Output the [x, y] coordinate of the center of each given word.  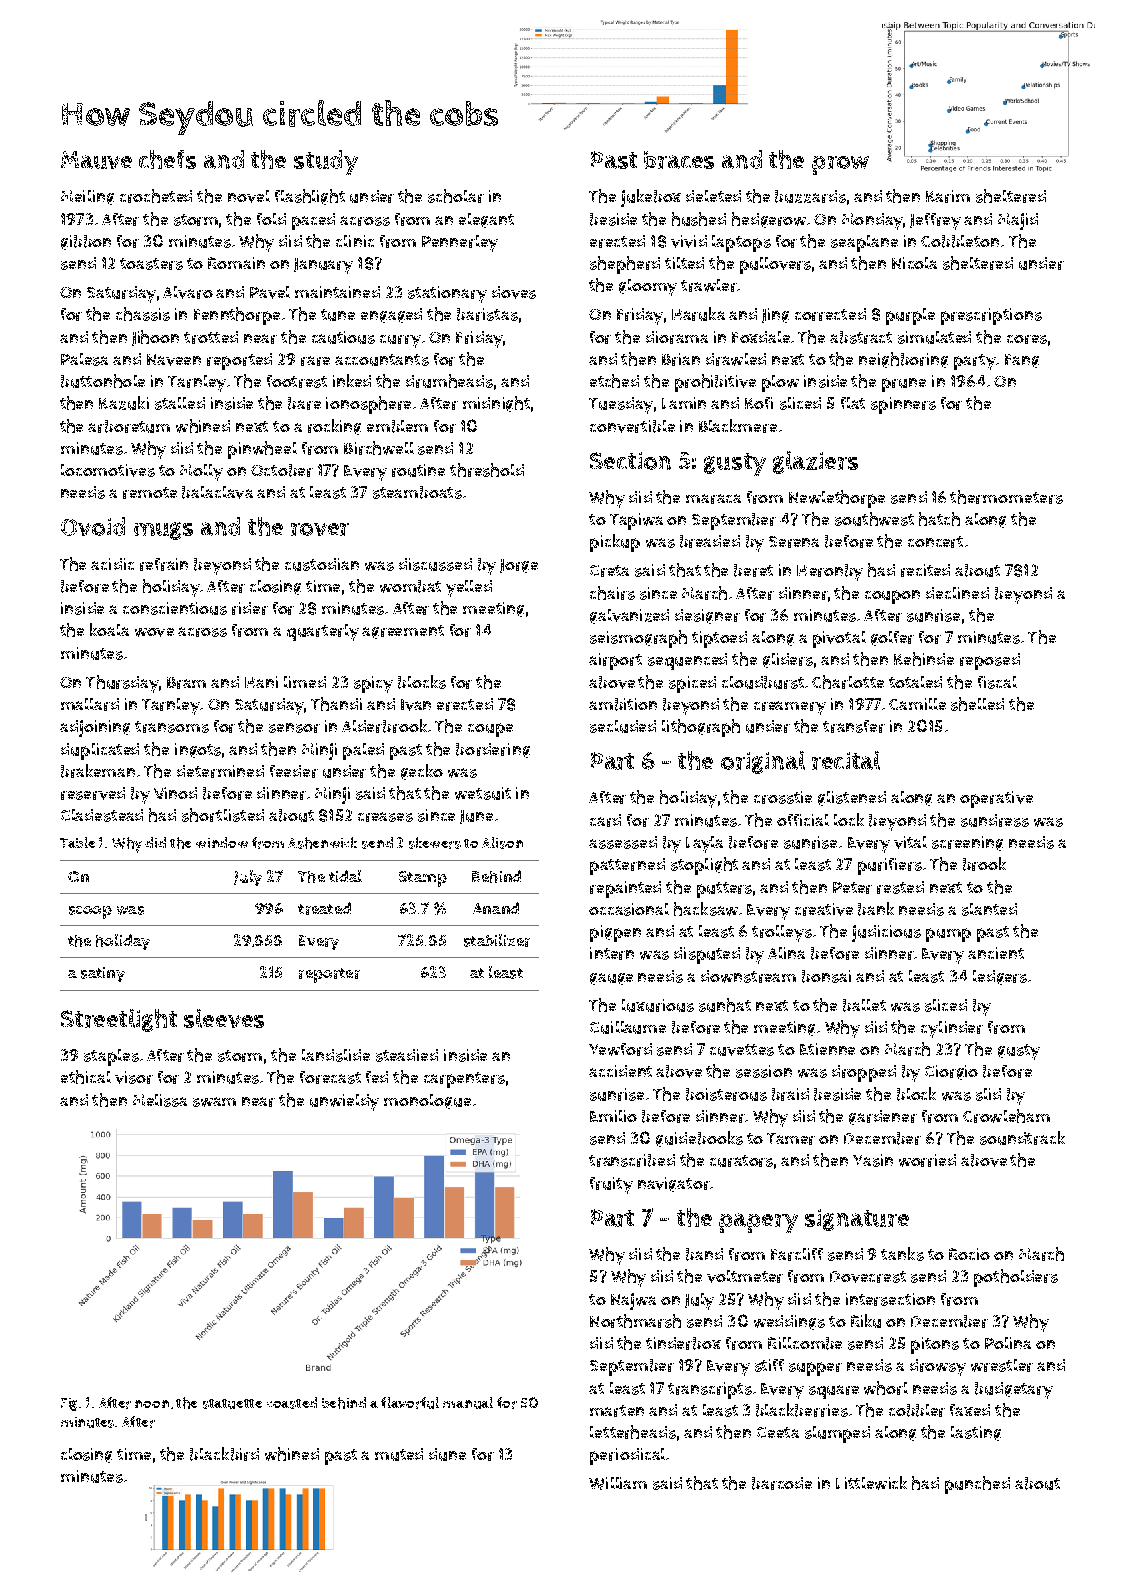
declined [957, 593]
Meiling [87, 197]
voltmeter [745, 1276]
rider [250, 608]
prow [840, 165]
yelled [469, 588]
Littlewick [871, 1483]
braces [679, 160]
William [618, 1483]
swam [214, 1102]
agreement [403, 632]
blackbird [224, 1454]
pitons [935, 1345]
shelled [977, 704]
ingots [198, 750]
